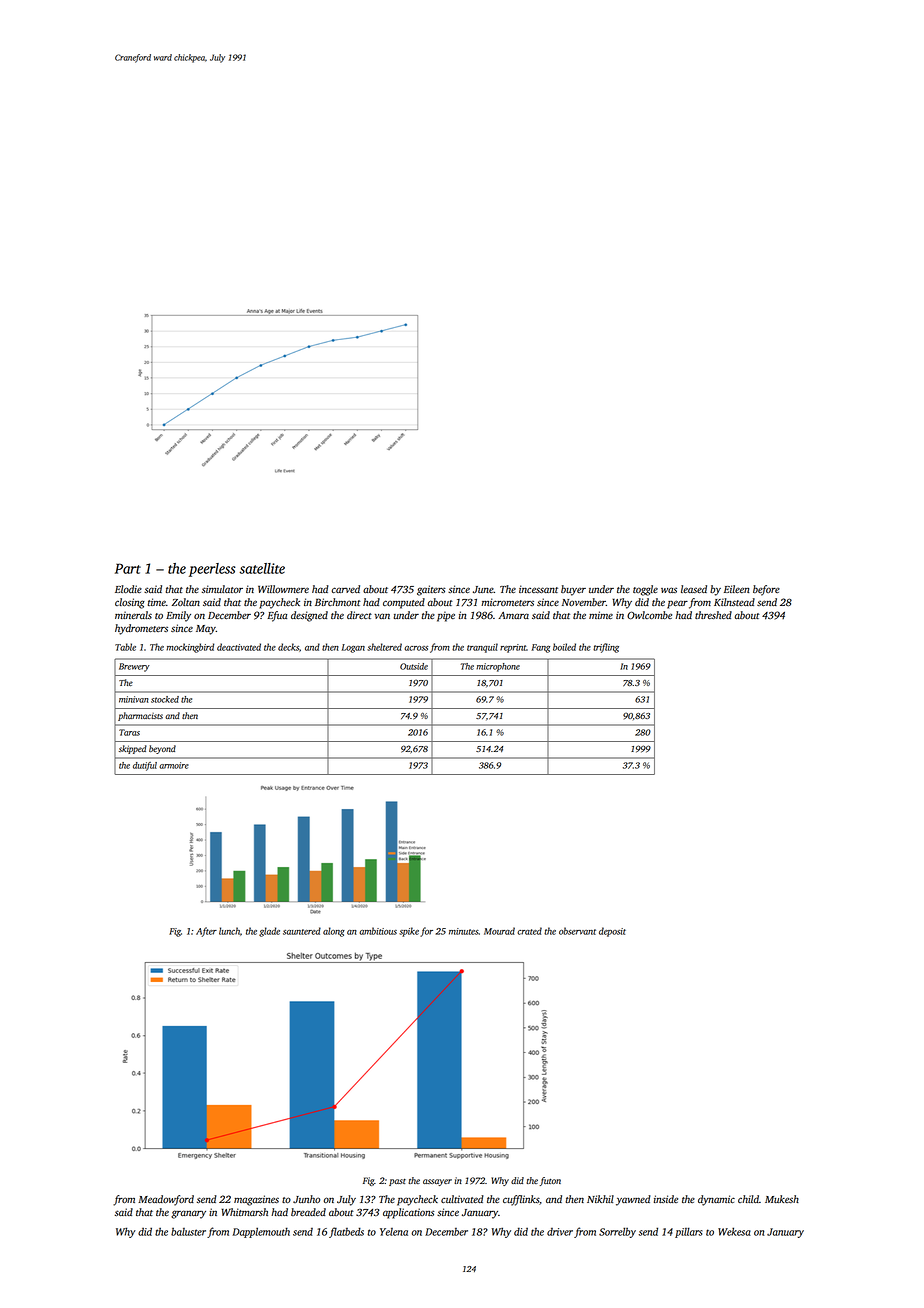  What do you see at coordinates (498, 667) in the page?
I see `microphone` at bounding box center [498, 667].
